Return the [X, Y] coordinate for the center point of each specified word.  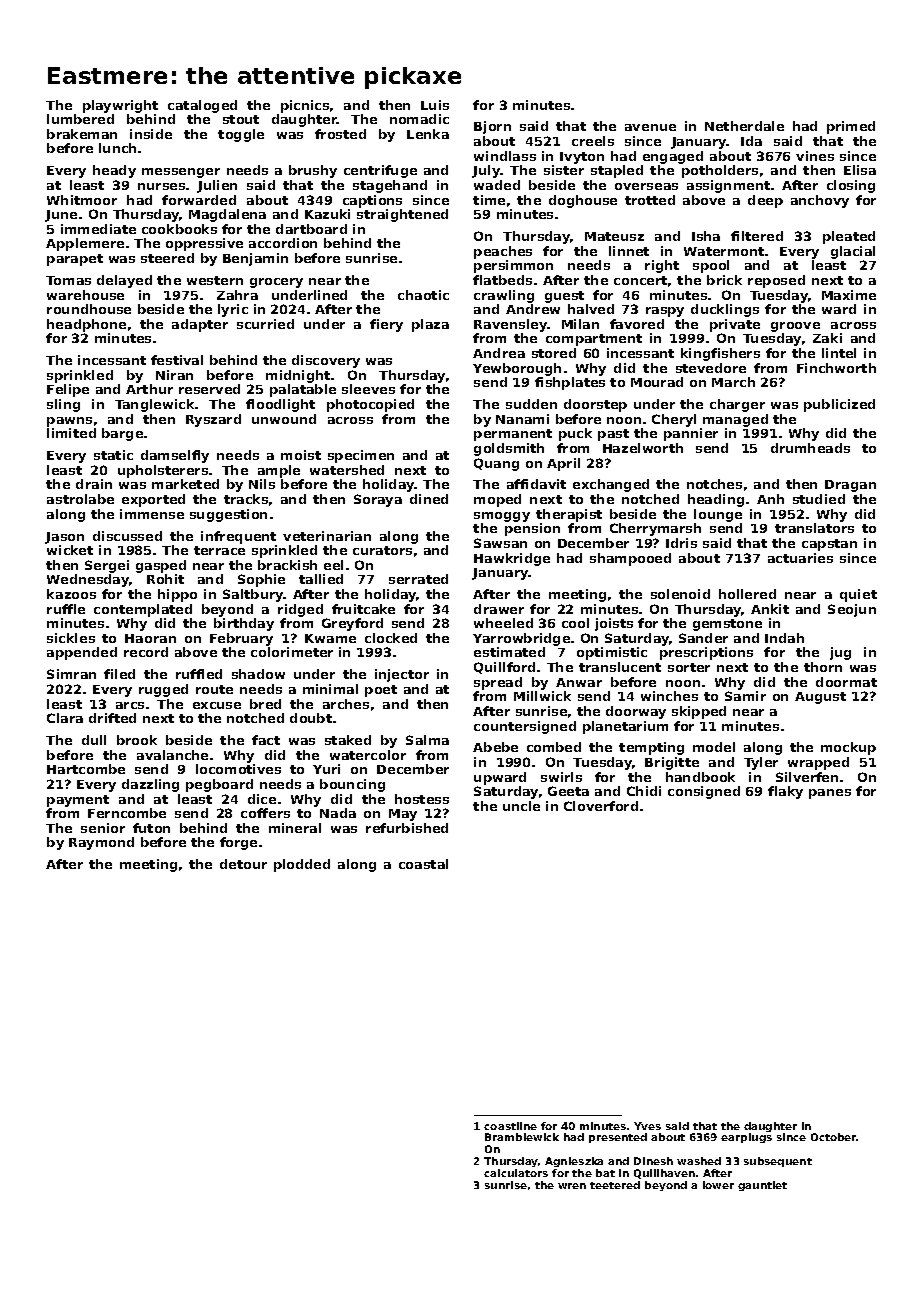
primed [851, 127]
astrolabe [80, 499]
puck [575, 434]
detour [243, 864]
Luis [435, 105]
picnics [305, 106]
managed [735, 420]
